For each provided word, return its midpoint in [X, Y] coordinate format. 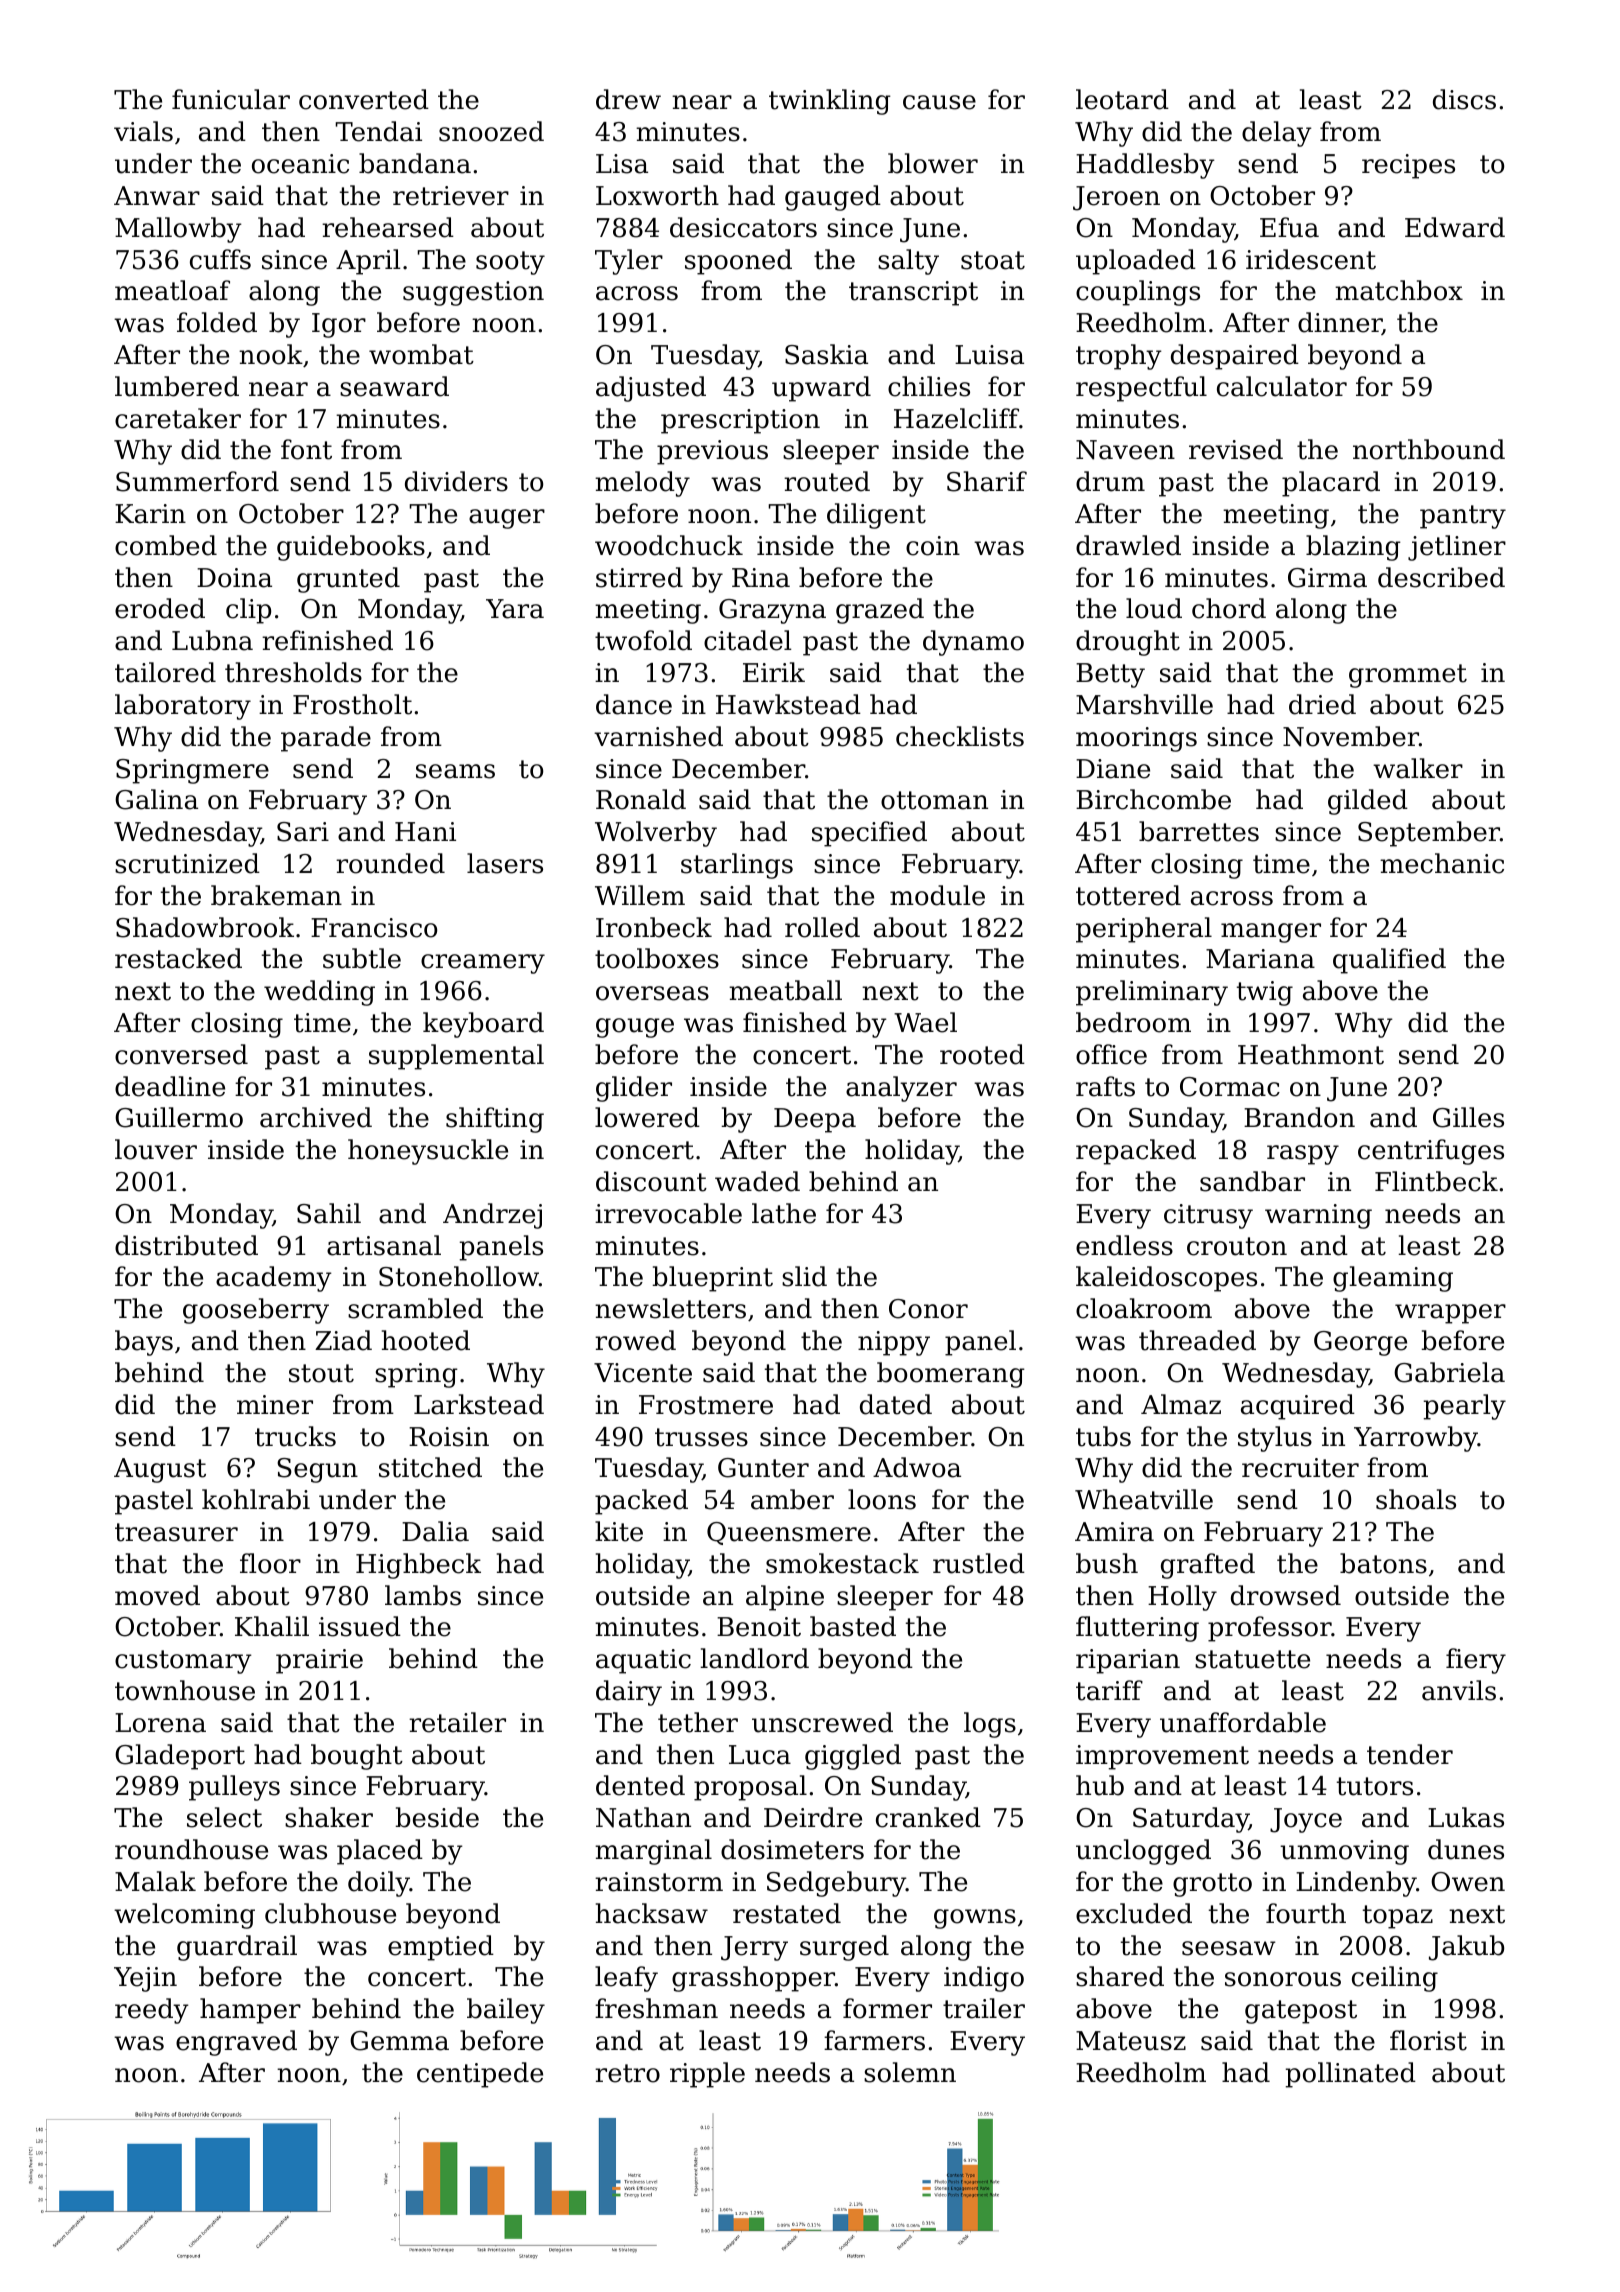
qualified [1389, 961]
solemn [910, 2072]
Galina [156, 799]
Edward [1455, 227]
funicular [231, 99]
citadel [748, 640]
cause [939, 102]
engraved [236, 2043]
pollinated [1351, 2075]
